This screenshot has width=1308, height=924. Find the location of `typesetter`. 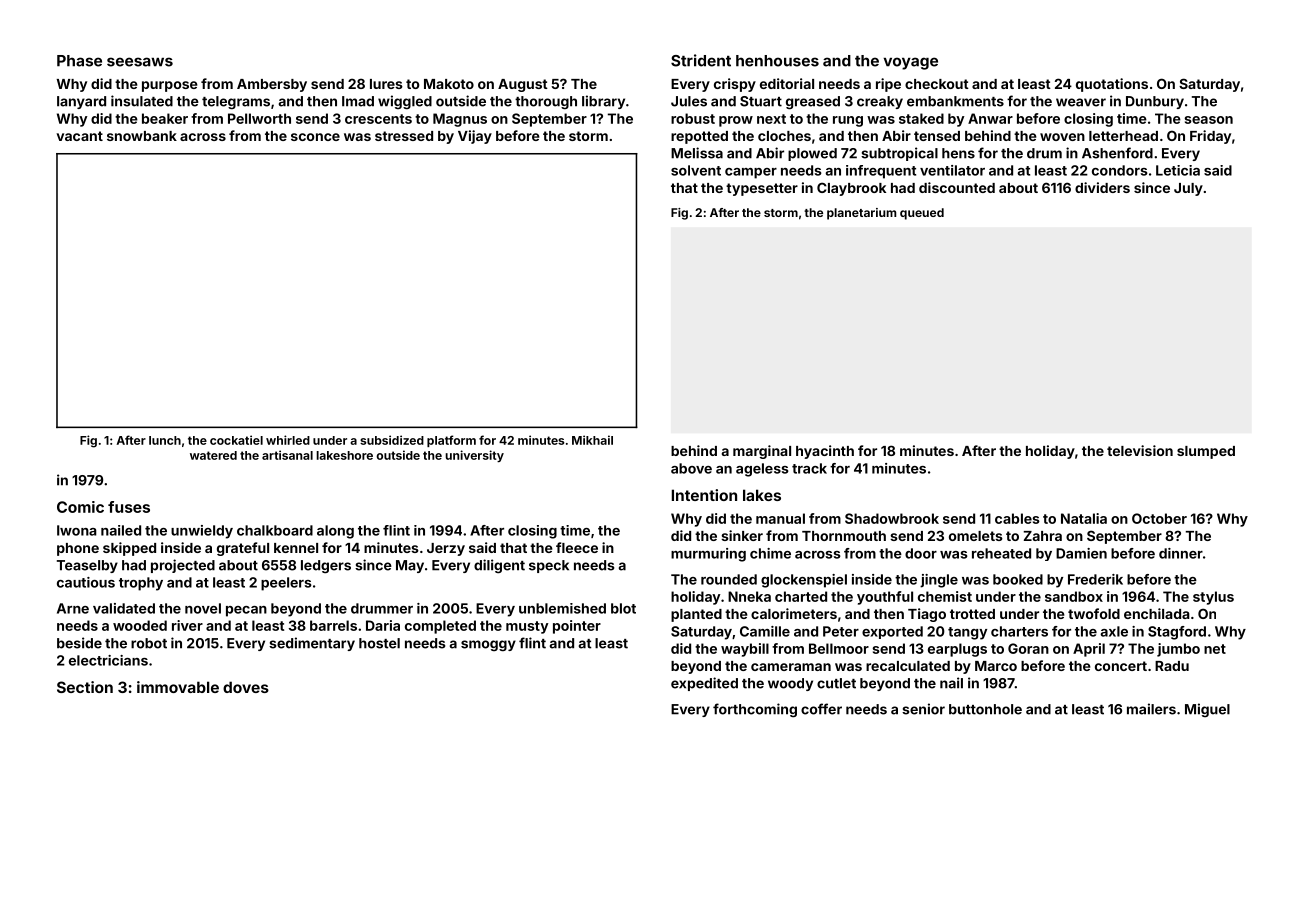

typesetter is located at coordinates (762, 189).
